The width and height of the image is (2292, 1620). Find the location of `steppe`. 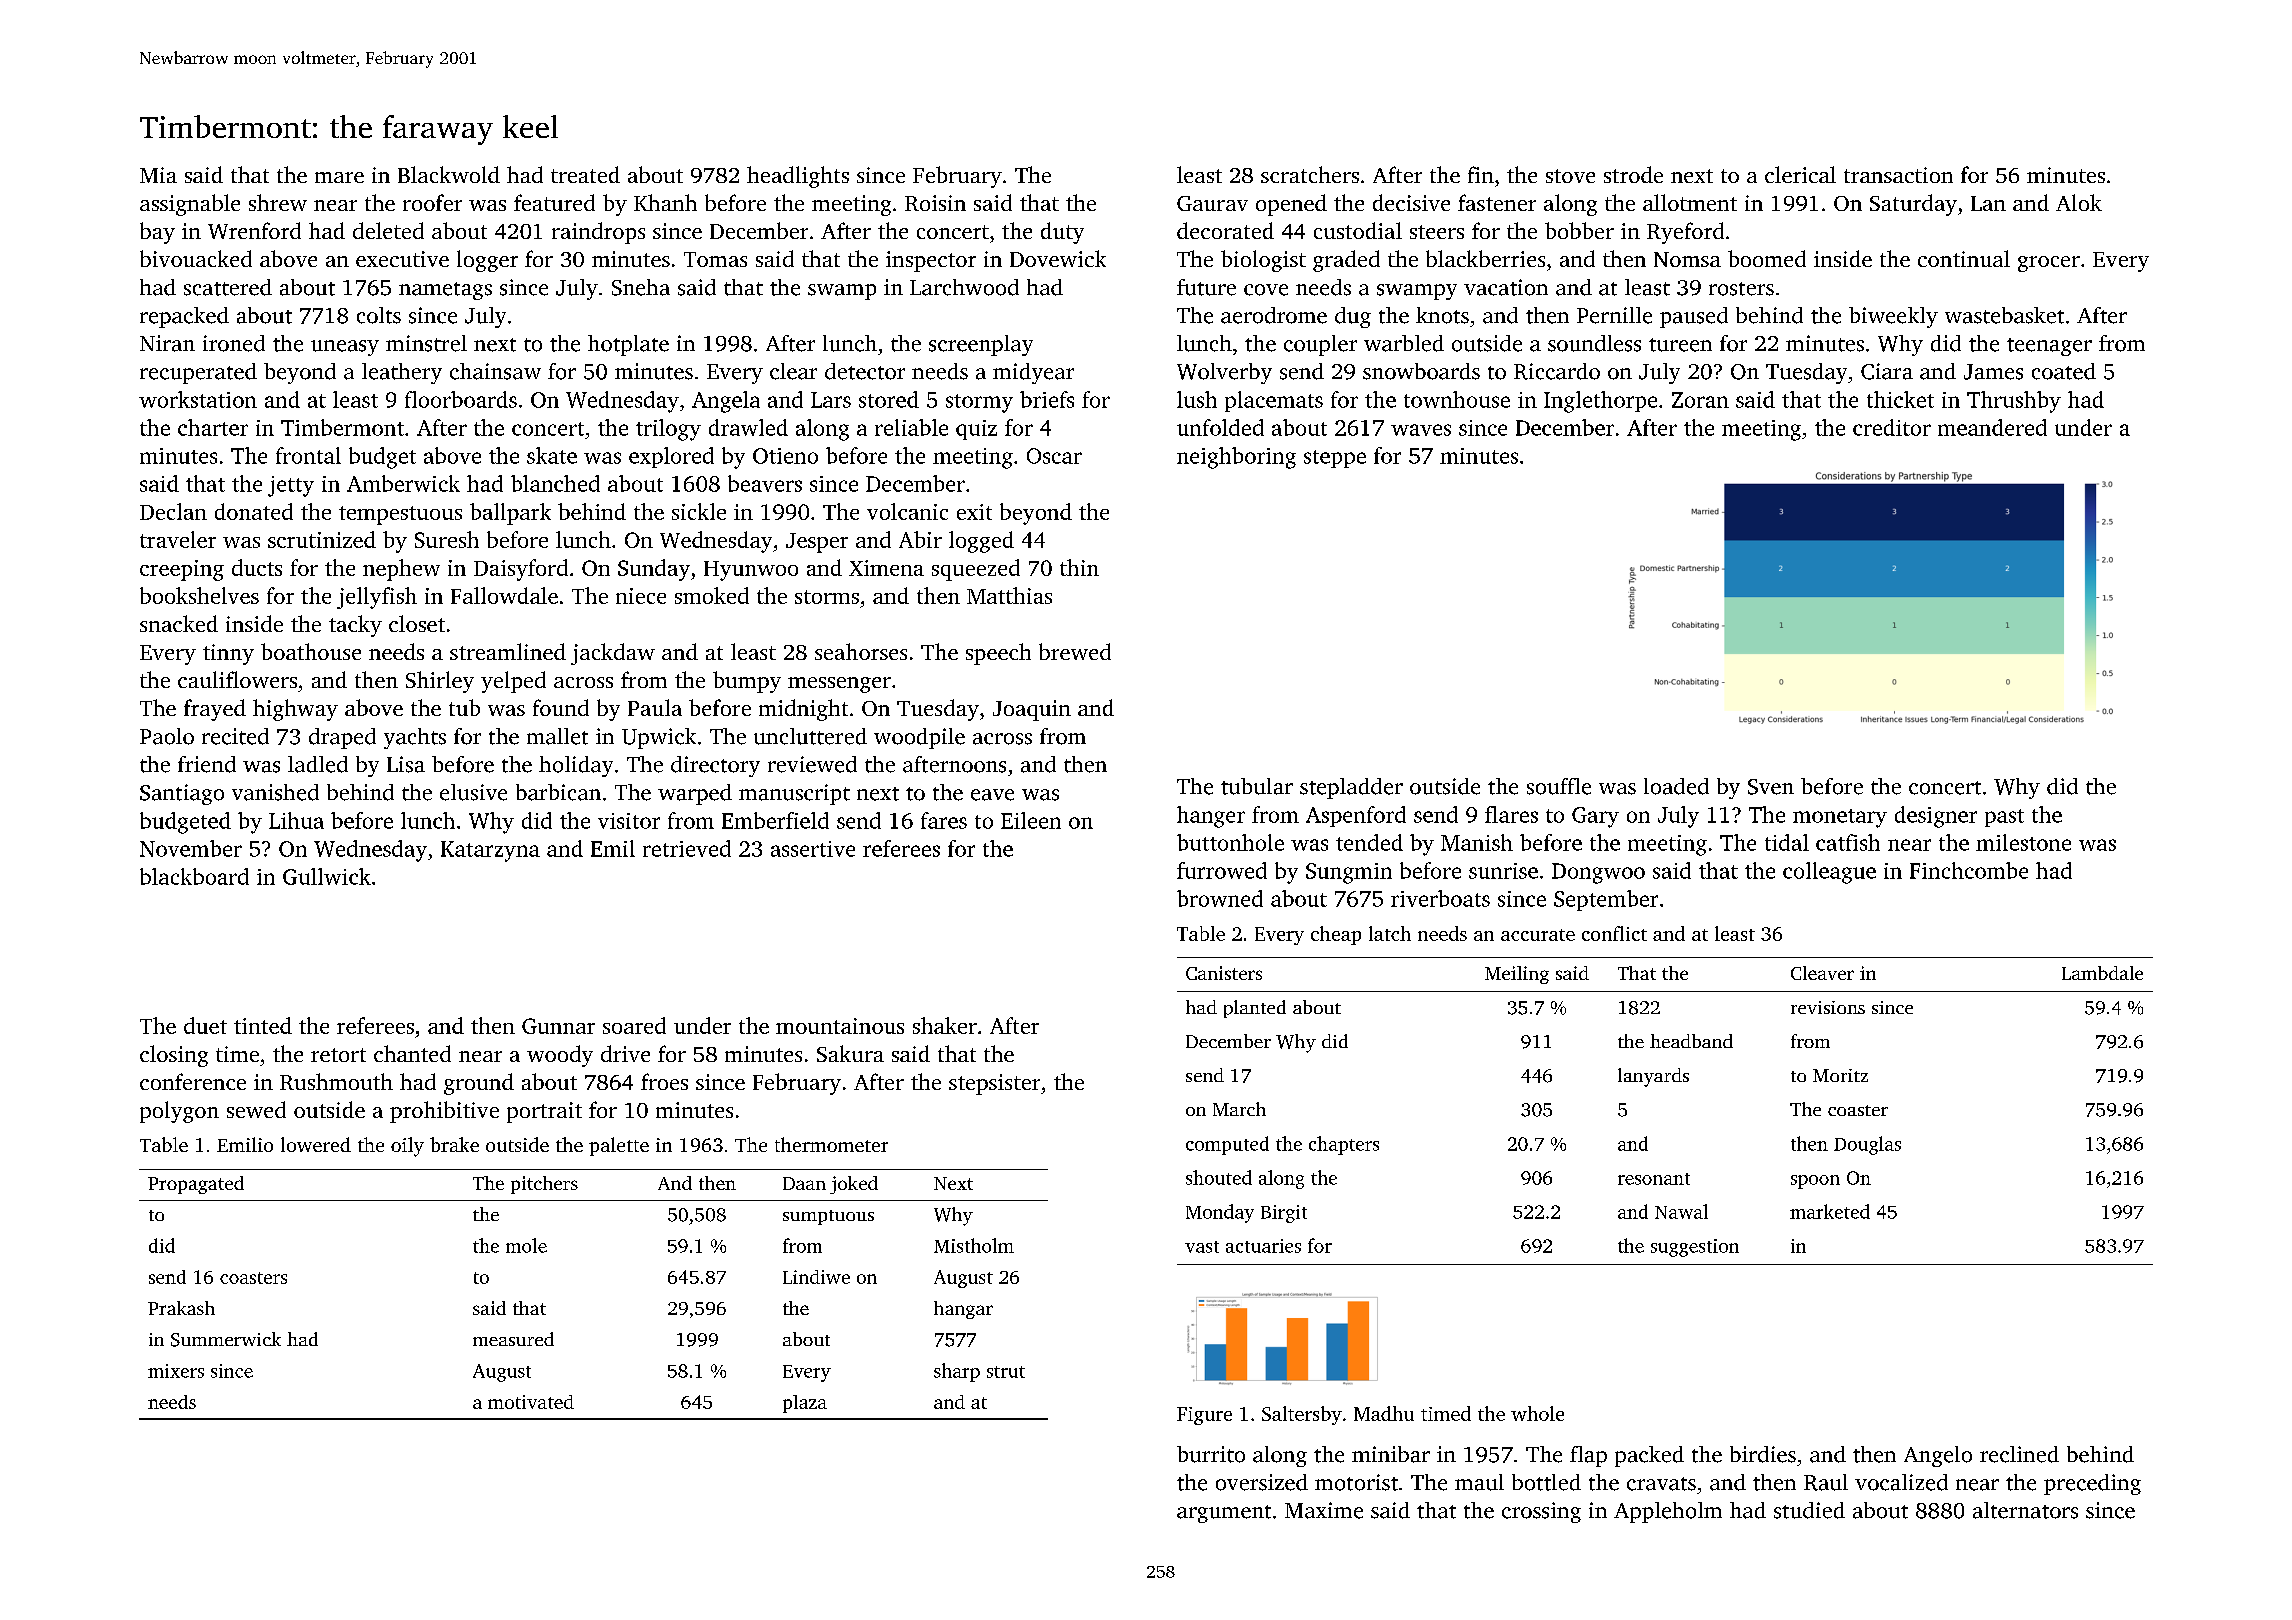

steppe is located at coordinates (1335, 459).
